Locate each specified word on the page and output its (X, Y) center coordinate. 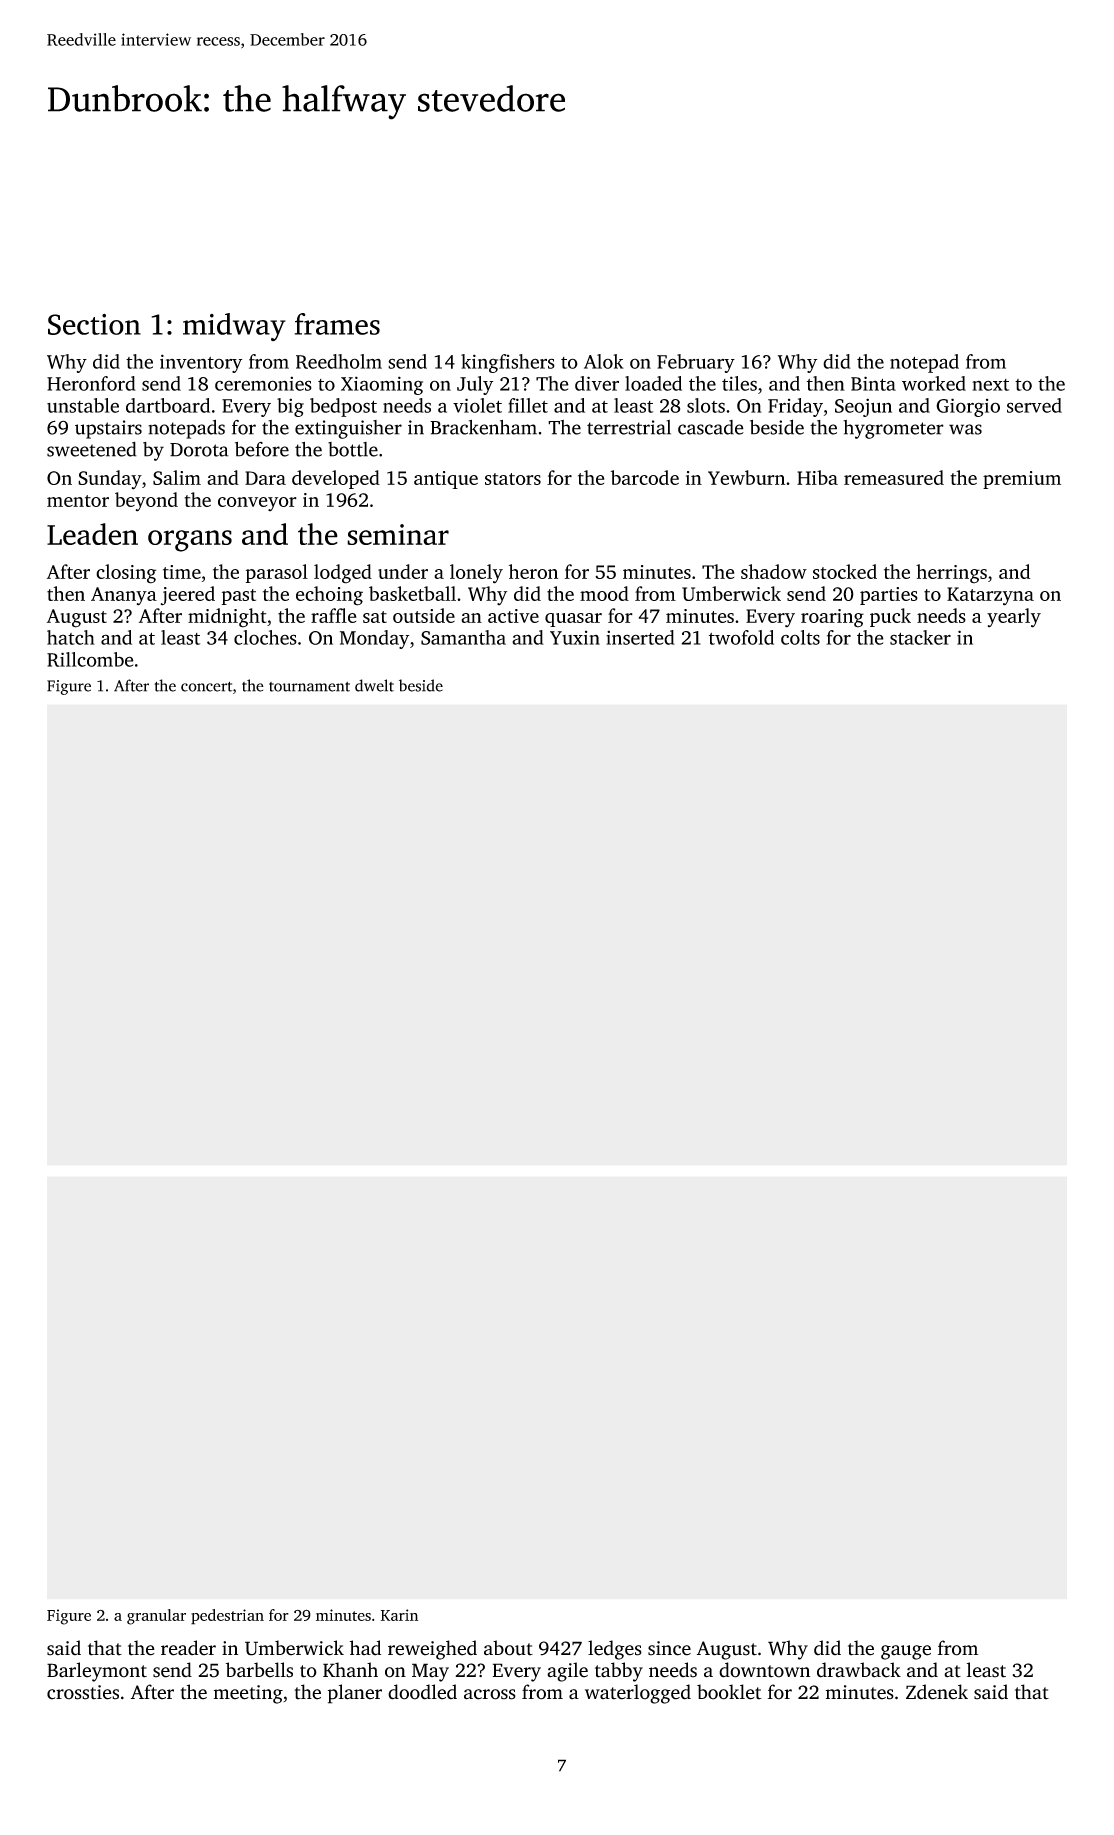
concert (206, 687)
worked (934, 383)
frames (337, 324)
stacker (920, 637)
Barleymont (97, 1672)
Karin (399, 1615)
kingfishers (508, 363)
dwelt (374, 685)
